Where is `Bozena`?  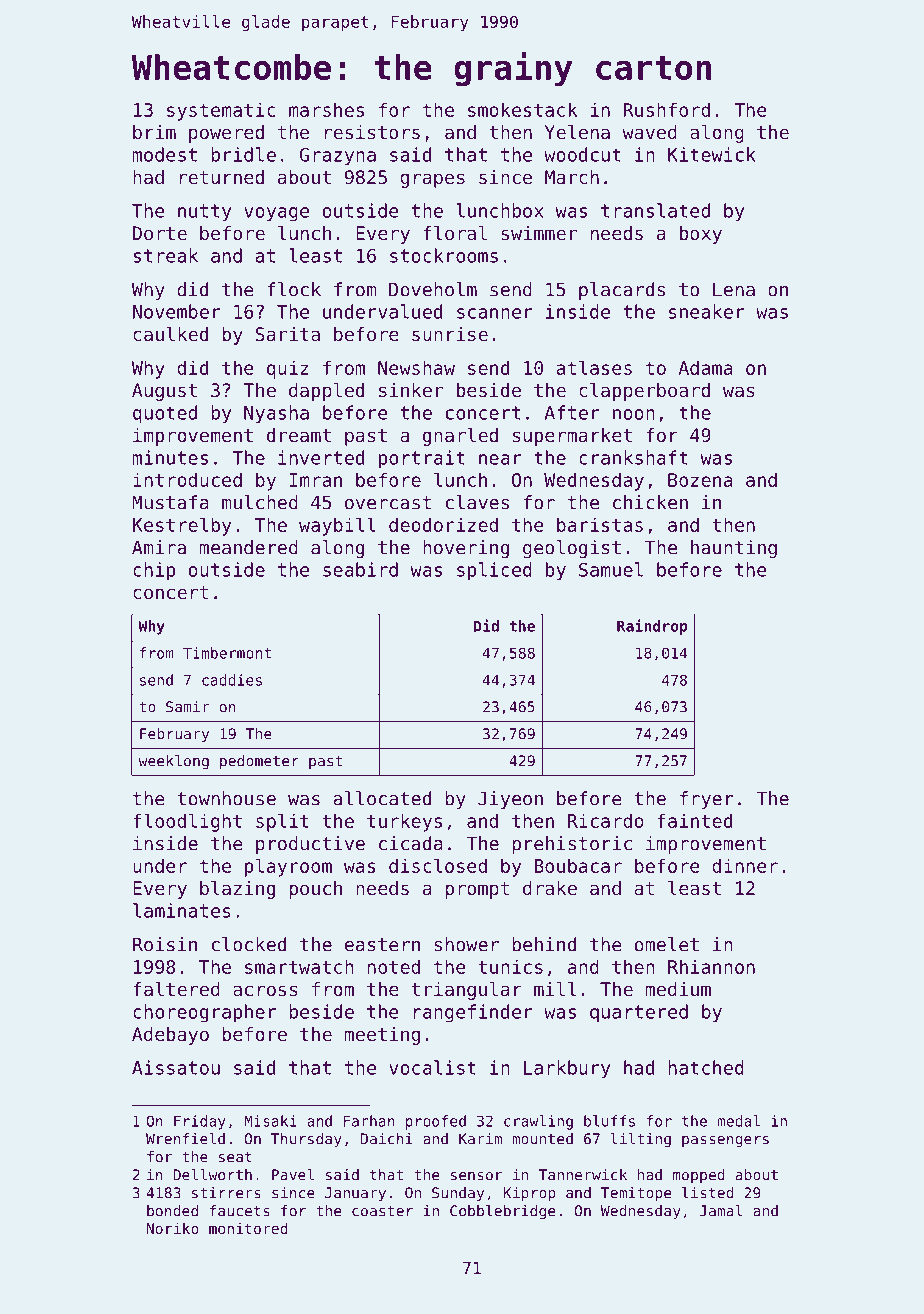
Bozena is located at coordinates (700, 480).
